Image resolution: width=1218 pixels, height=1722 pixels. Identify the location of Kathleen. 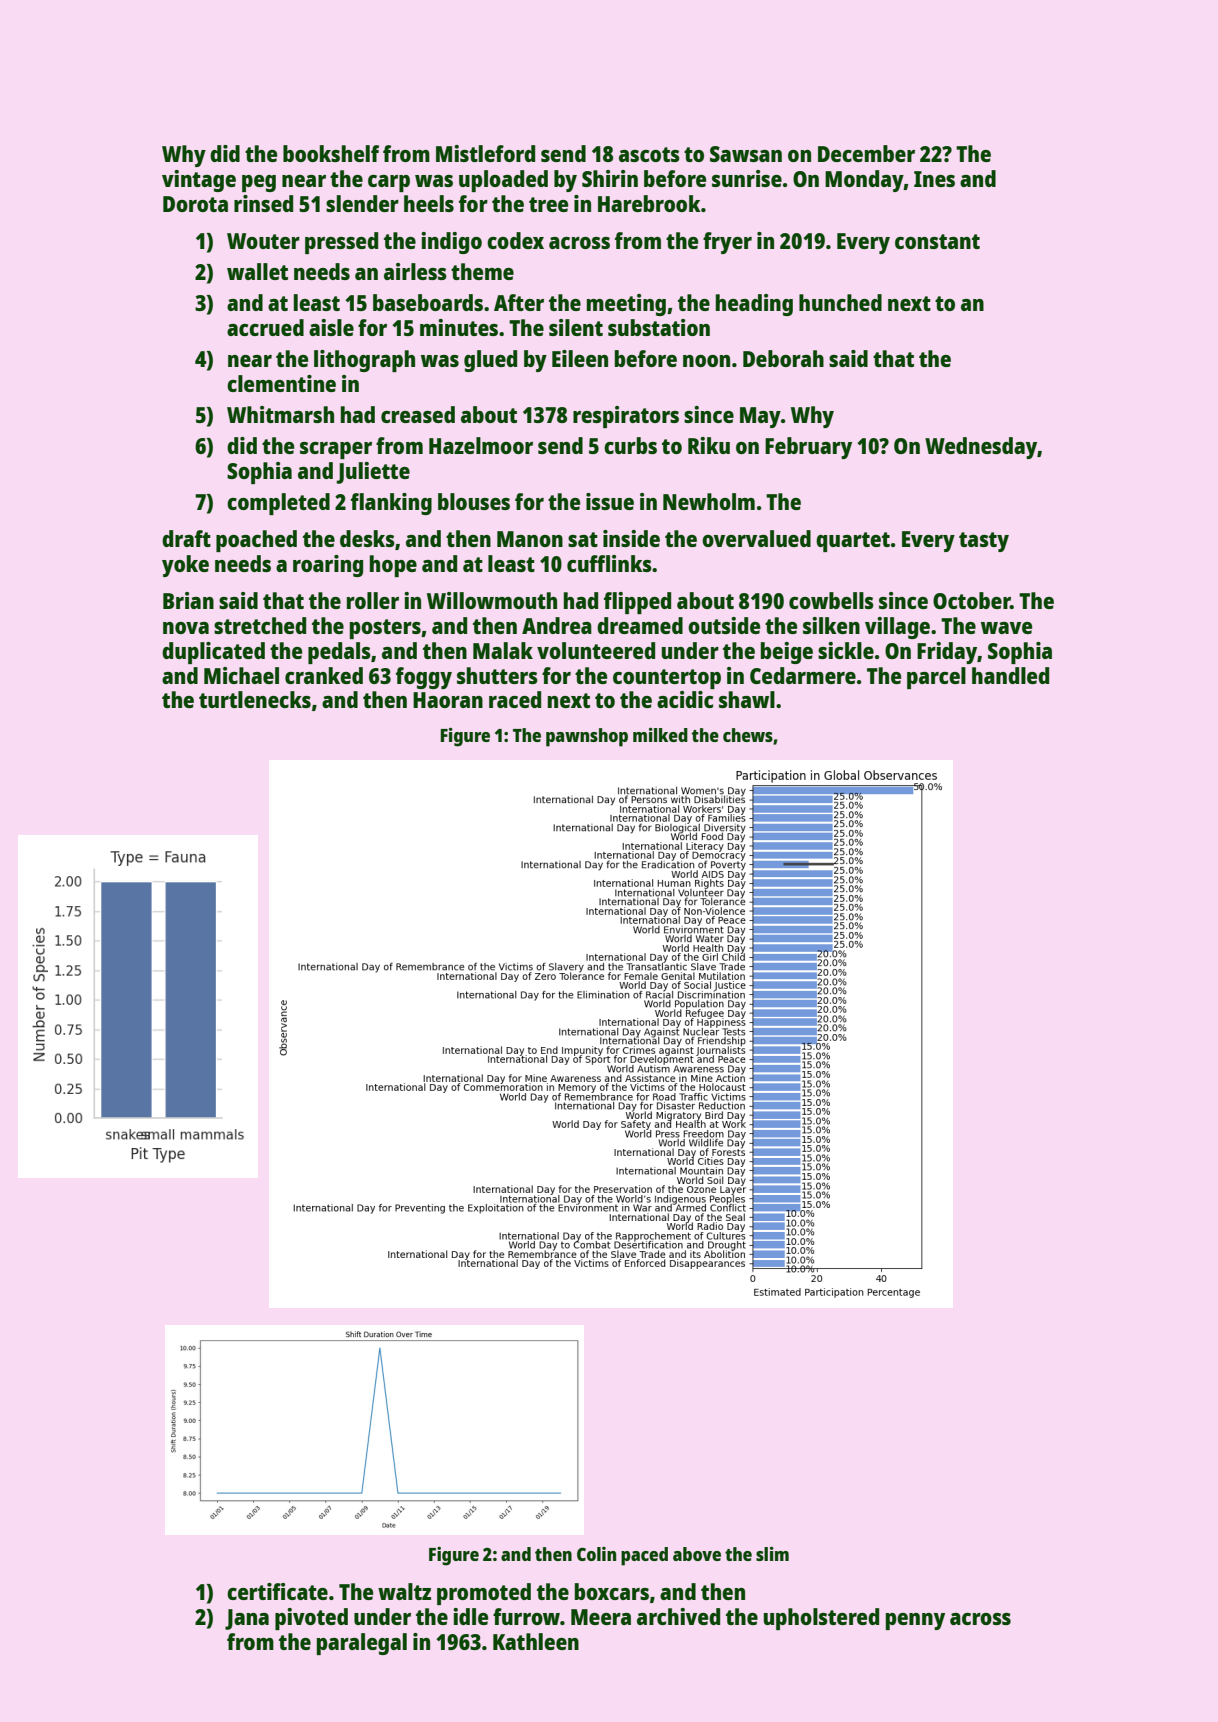
(536, 1641).
